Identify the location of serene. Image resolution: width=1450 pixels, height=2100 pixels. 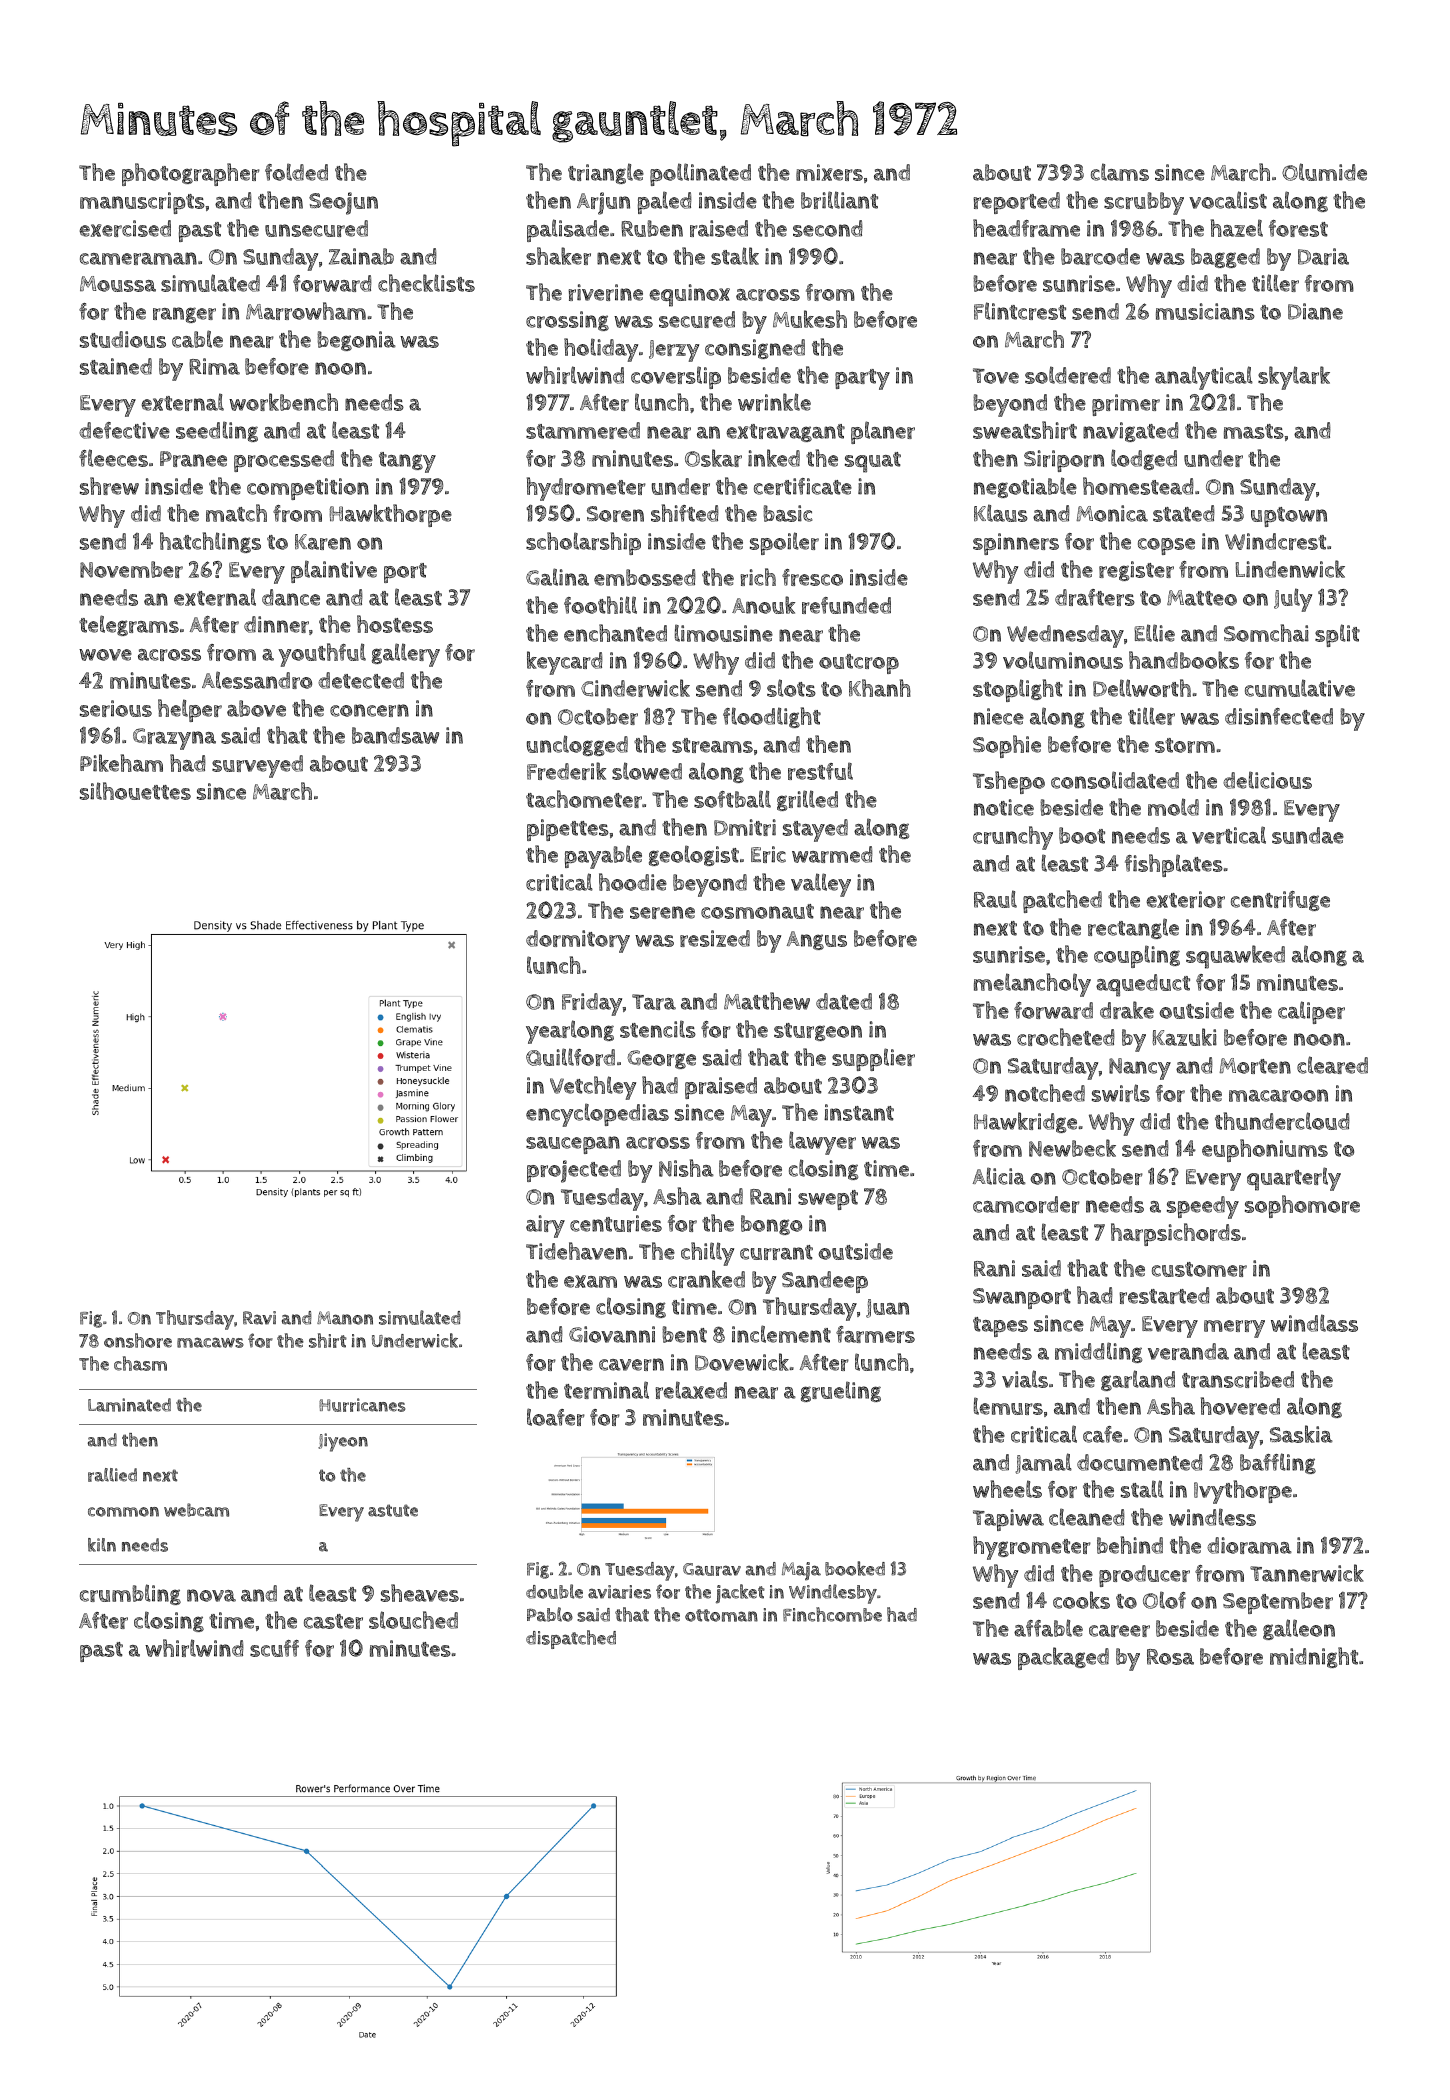
(662, 912).
